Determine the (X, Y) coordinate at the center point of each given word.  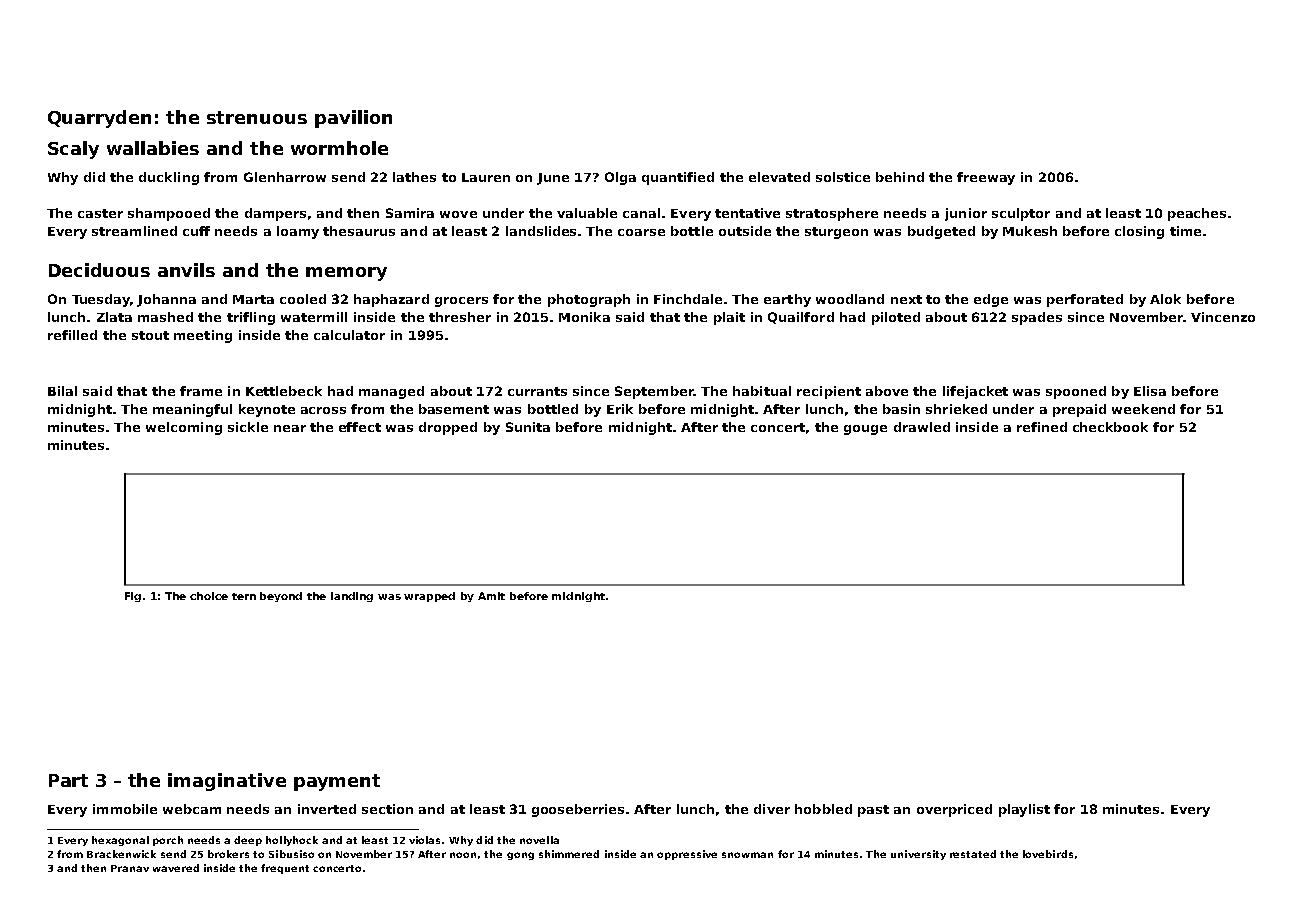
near (290, 428)
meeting (203, 336)
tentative (747, 213)
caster (100, 213)
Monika (584, 317)
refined (1042, 427)
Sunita (528, 427)
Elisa (1150, 391)
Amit (491, 596)
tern (244, 596)
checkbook (1110, 427)
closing (1139, 232)
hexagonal (120, 841)
